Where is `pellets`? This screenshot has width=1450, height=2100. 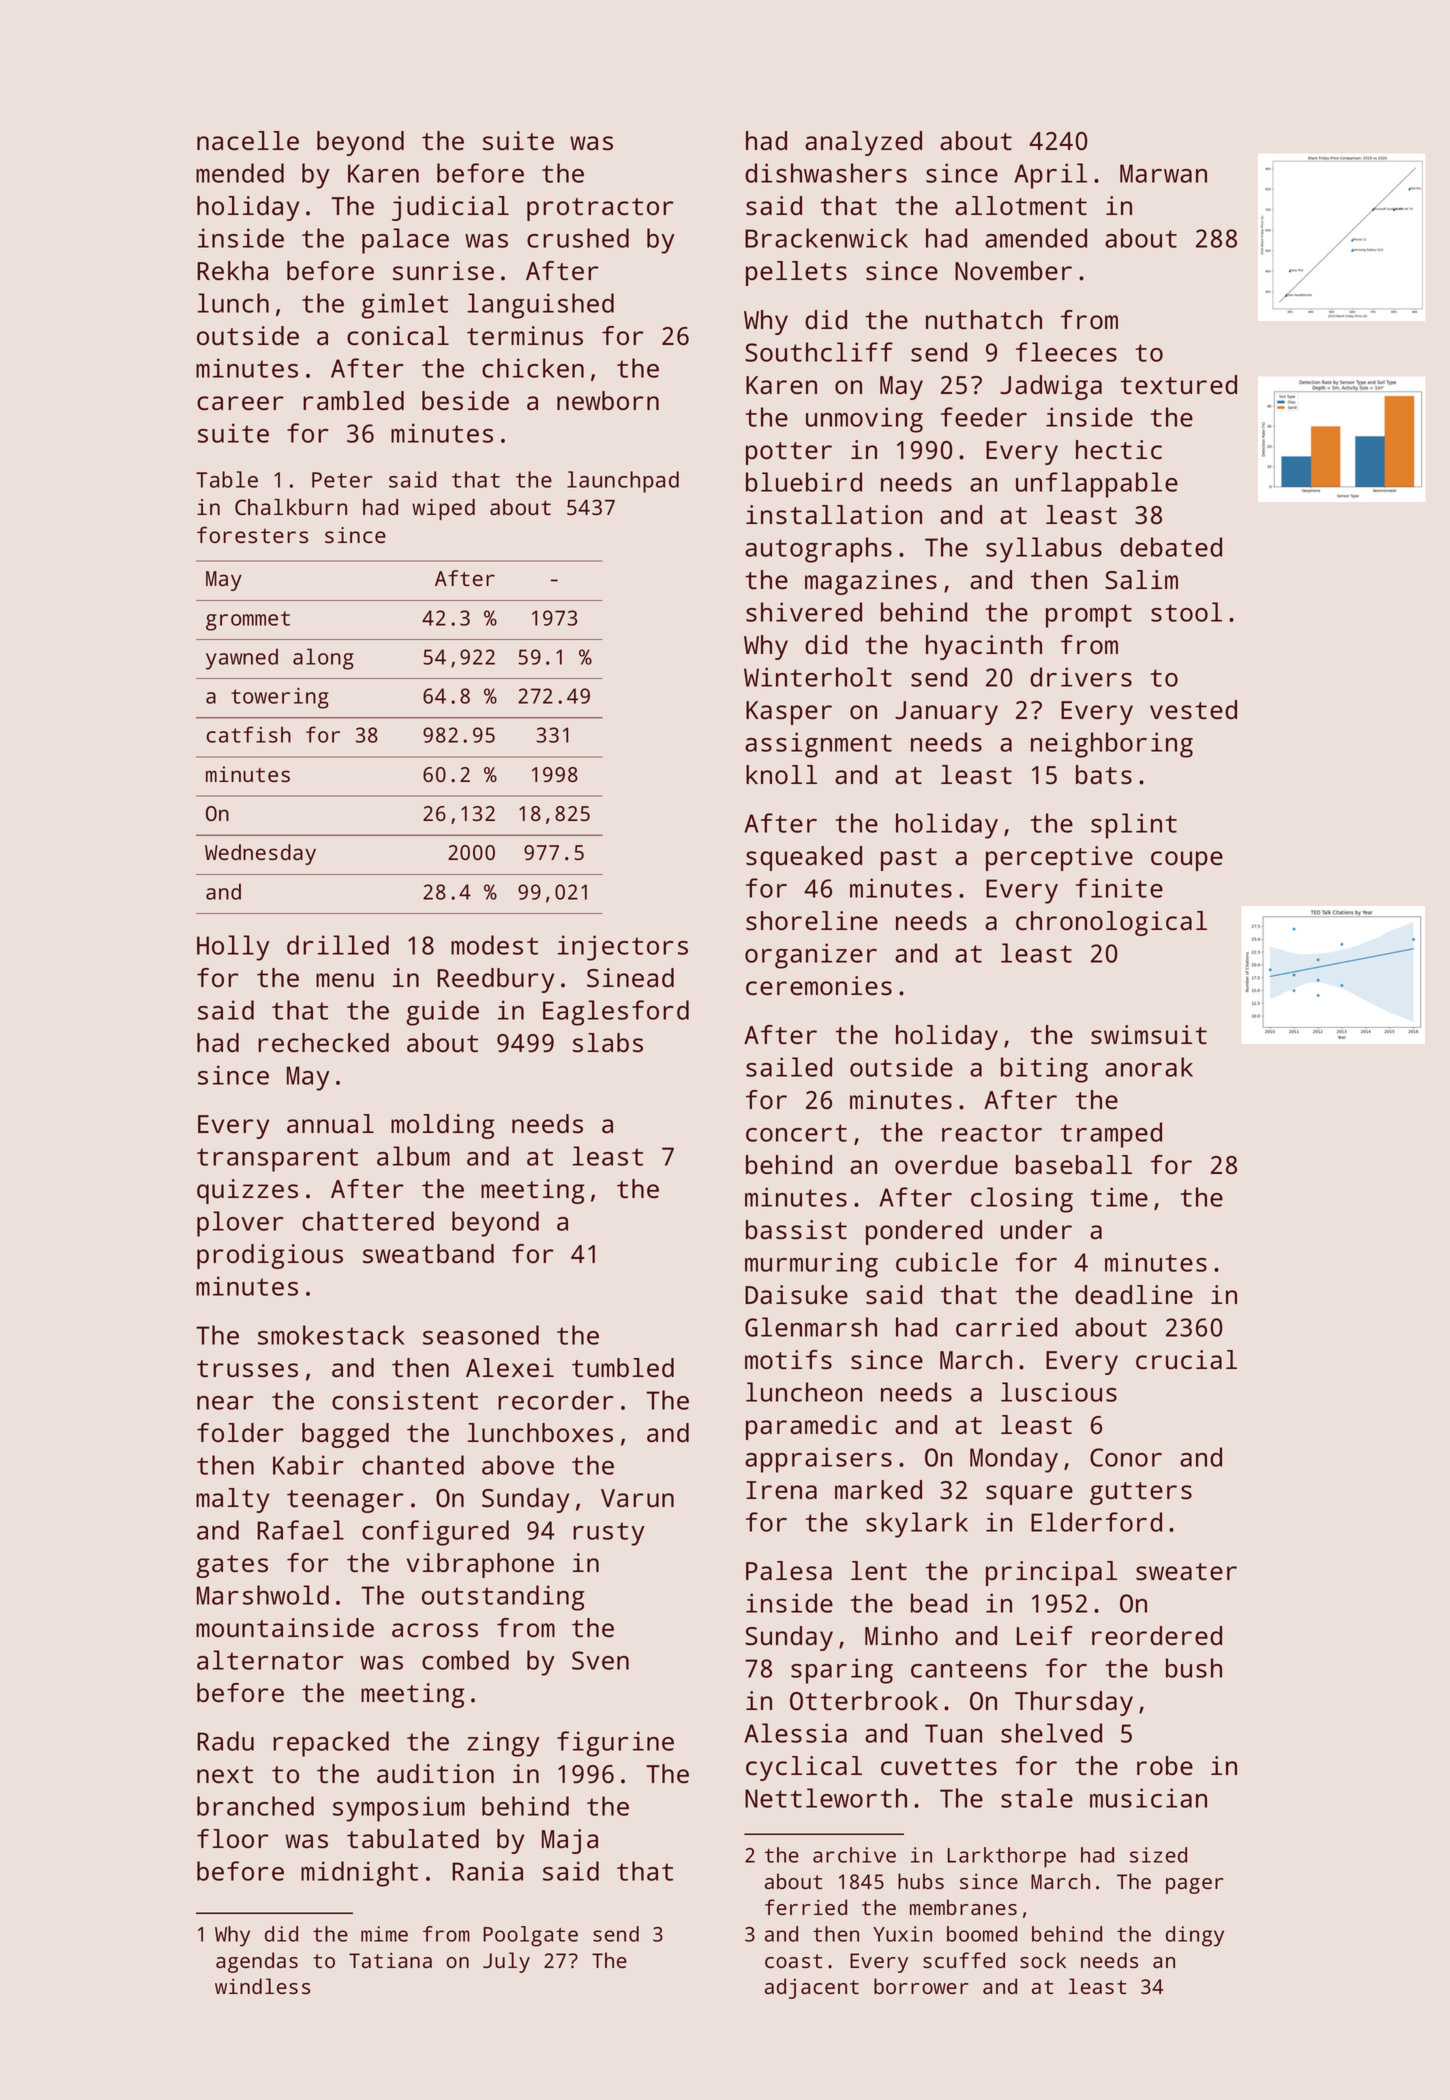 pellets is located at coordinates (796, 273).
